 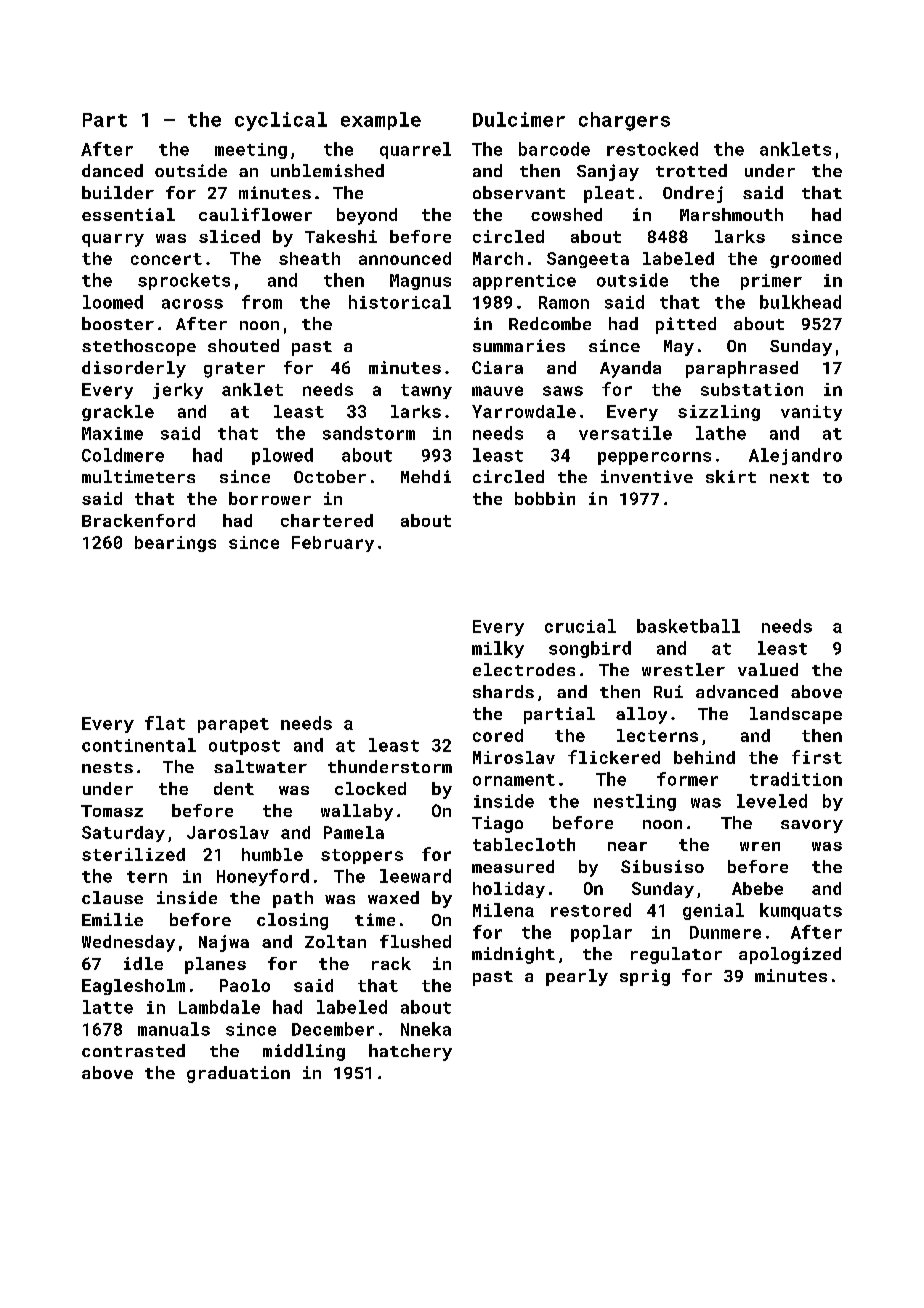 What do you see at coordinates (641, 715) in the screenshot?
I see `alloy` at bounding box center [641, 715].
